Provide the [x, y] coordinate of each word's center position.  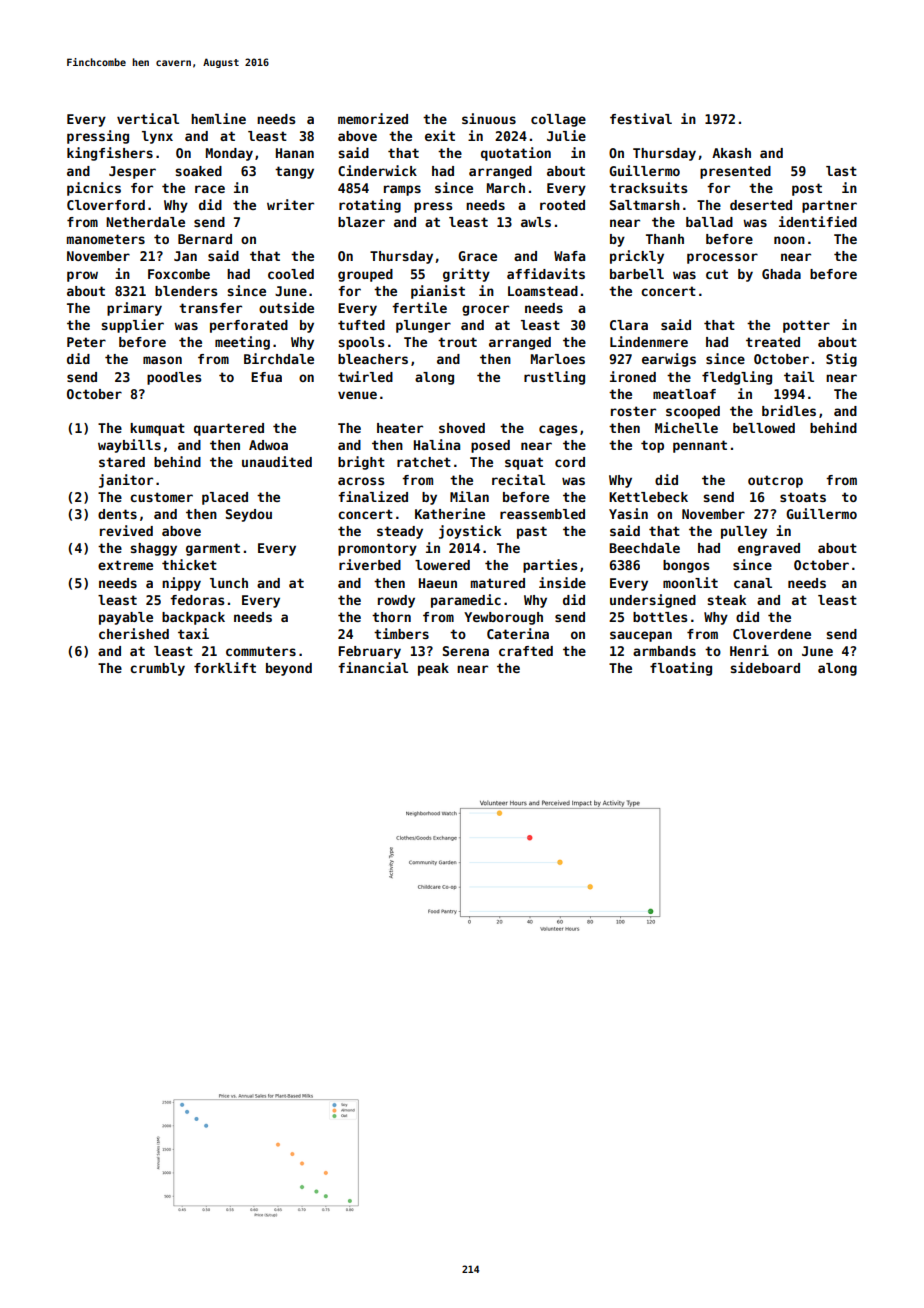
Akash [731, 153]
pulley [744, 532]
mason [162, 360]
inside [562, 582]
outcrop [775, 481]
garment [213, 549]
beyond [289, 669]
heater [400, 428]
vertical [148, 118]
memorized [373, 118]
